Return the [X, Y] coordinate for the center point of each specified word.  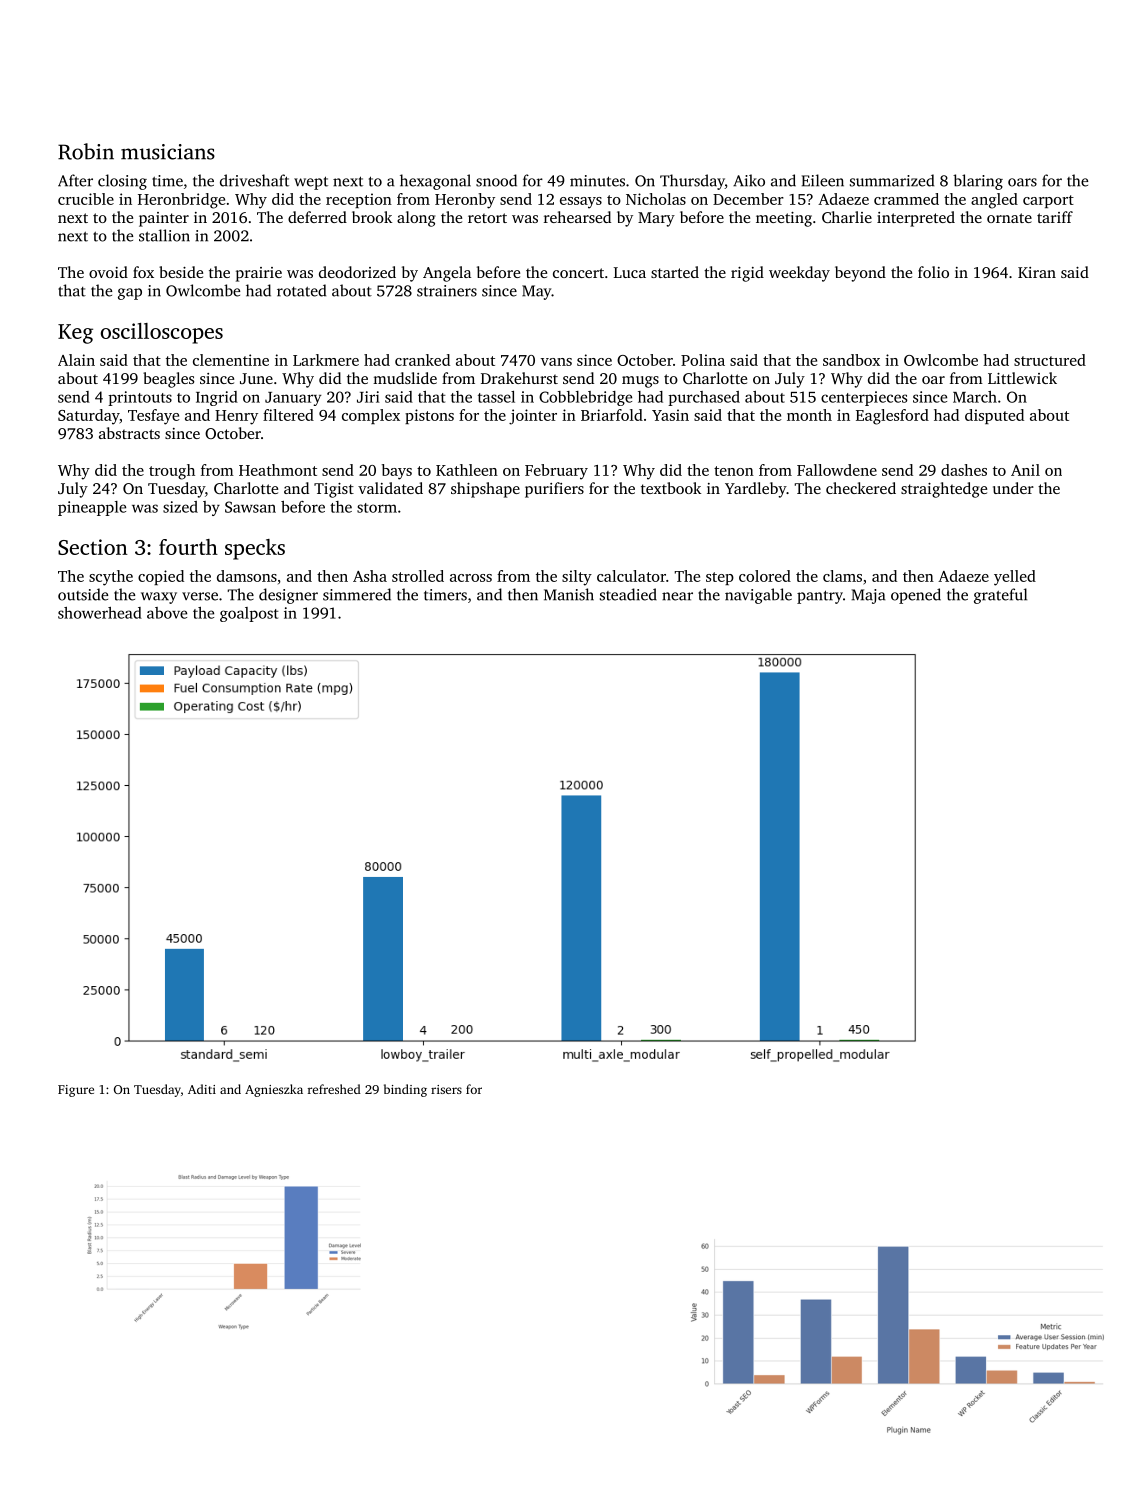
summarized [892, 180]
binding [405, 1090]
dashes [964, 470]
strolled [418, 576]
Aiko [749, 180]
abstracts [129, 433]
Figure [76, 1091]
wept [311, 183]
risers [446, 1089]
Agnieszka [274, 1090]
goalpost [249, 614]
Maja [868, 596]
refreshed [334, 1089]
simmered [357, 594]
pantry [820, 597]
